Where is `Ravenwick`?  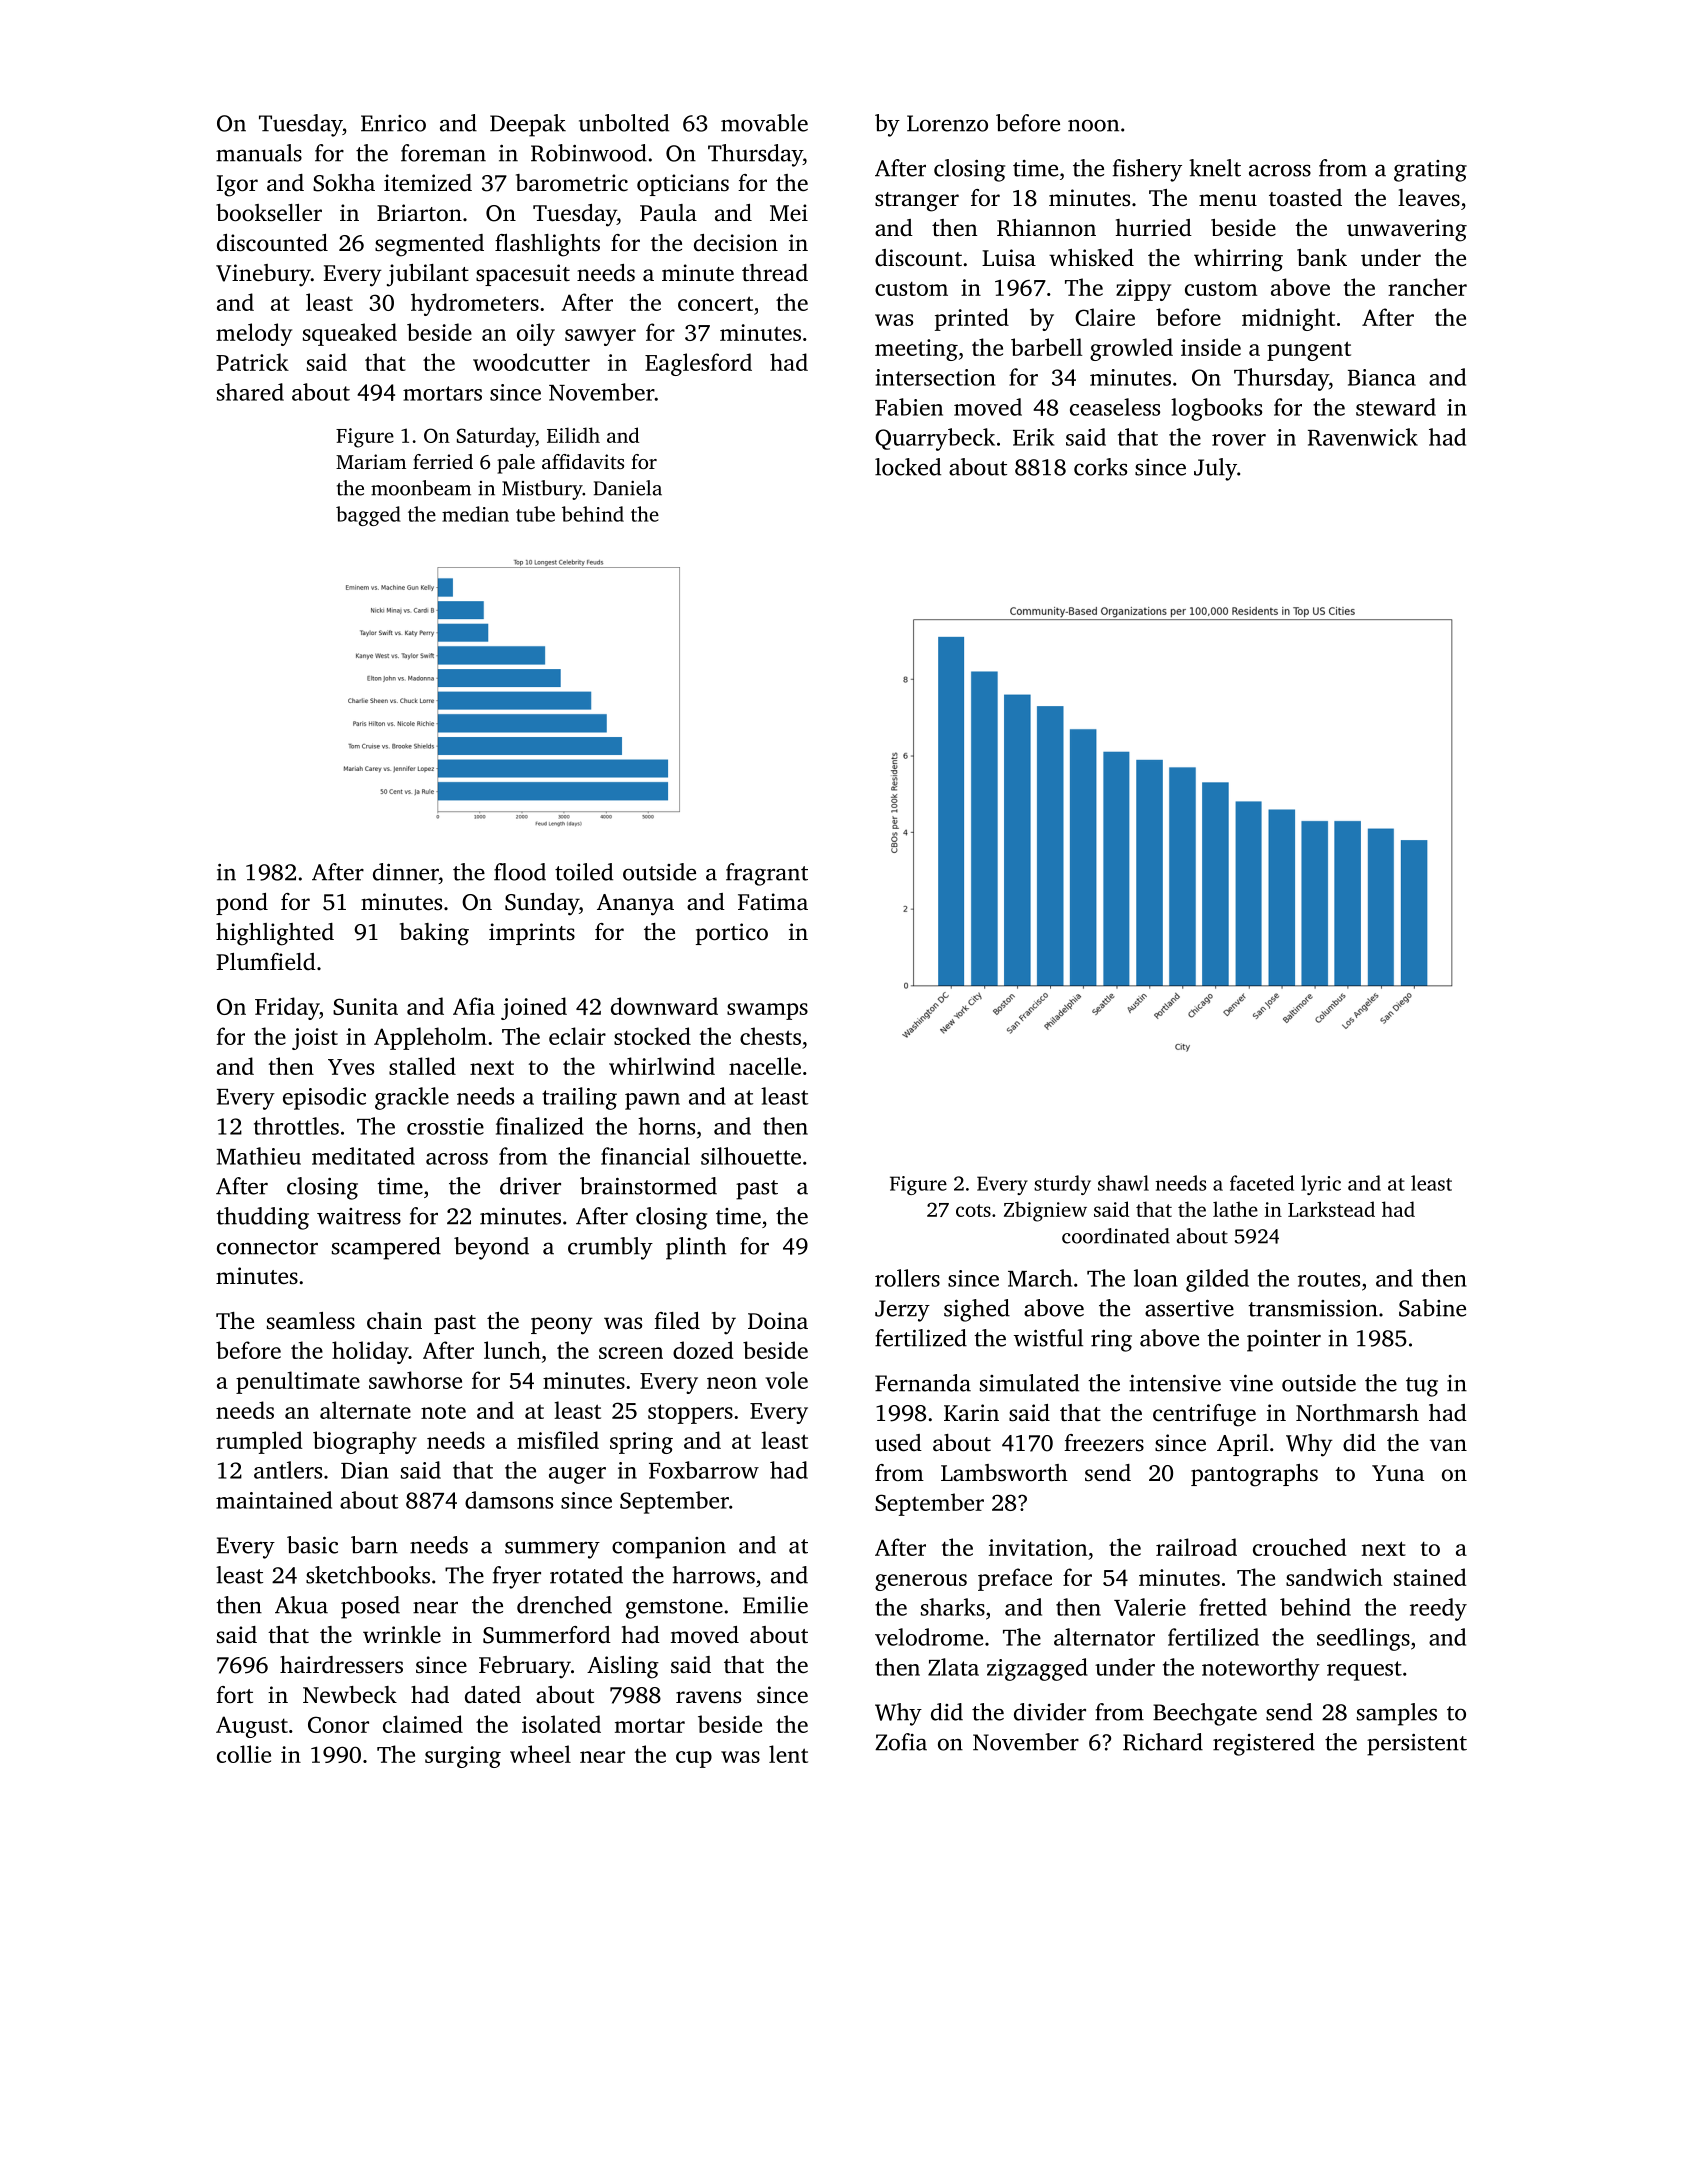
Ravenwick is located at coordinates (1363, 437).
